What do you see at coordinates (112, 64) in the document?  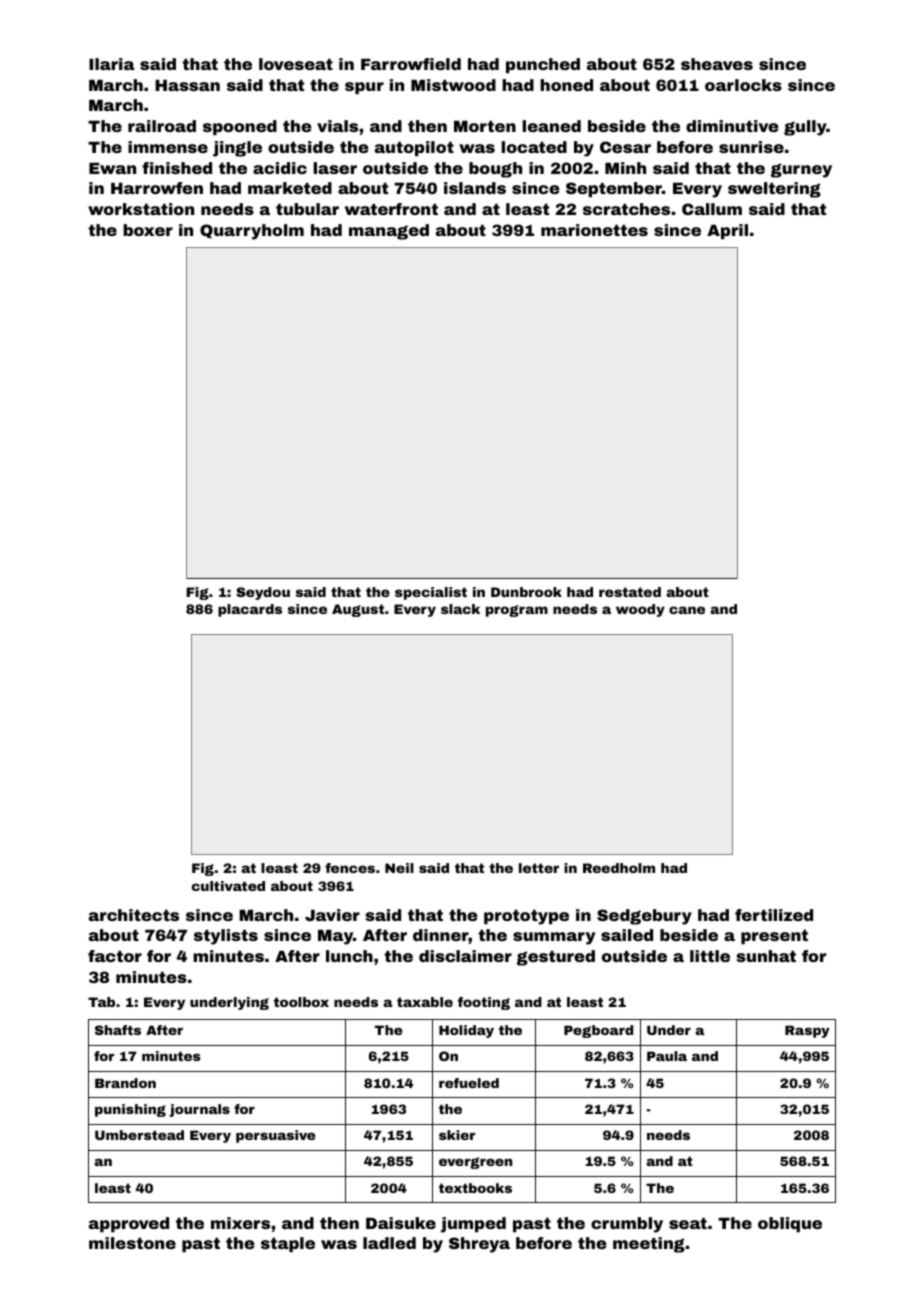 I see `Ilaria` at bounding box center [112, 64].
